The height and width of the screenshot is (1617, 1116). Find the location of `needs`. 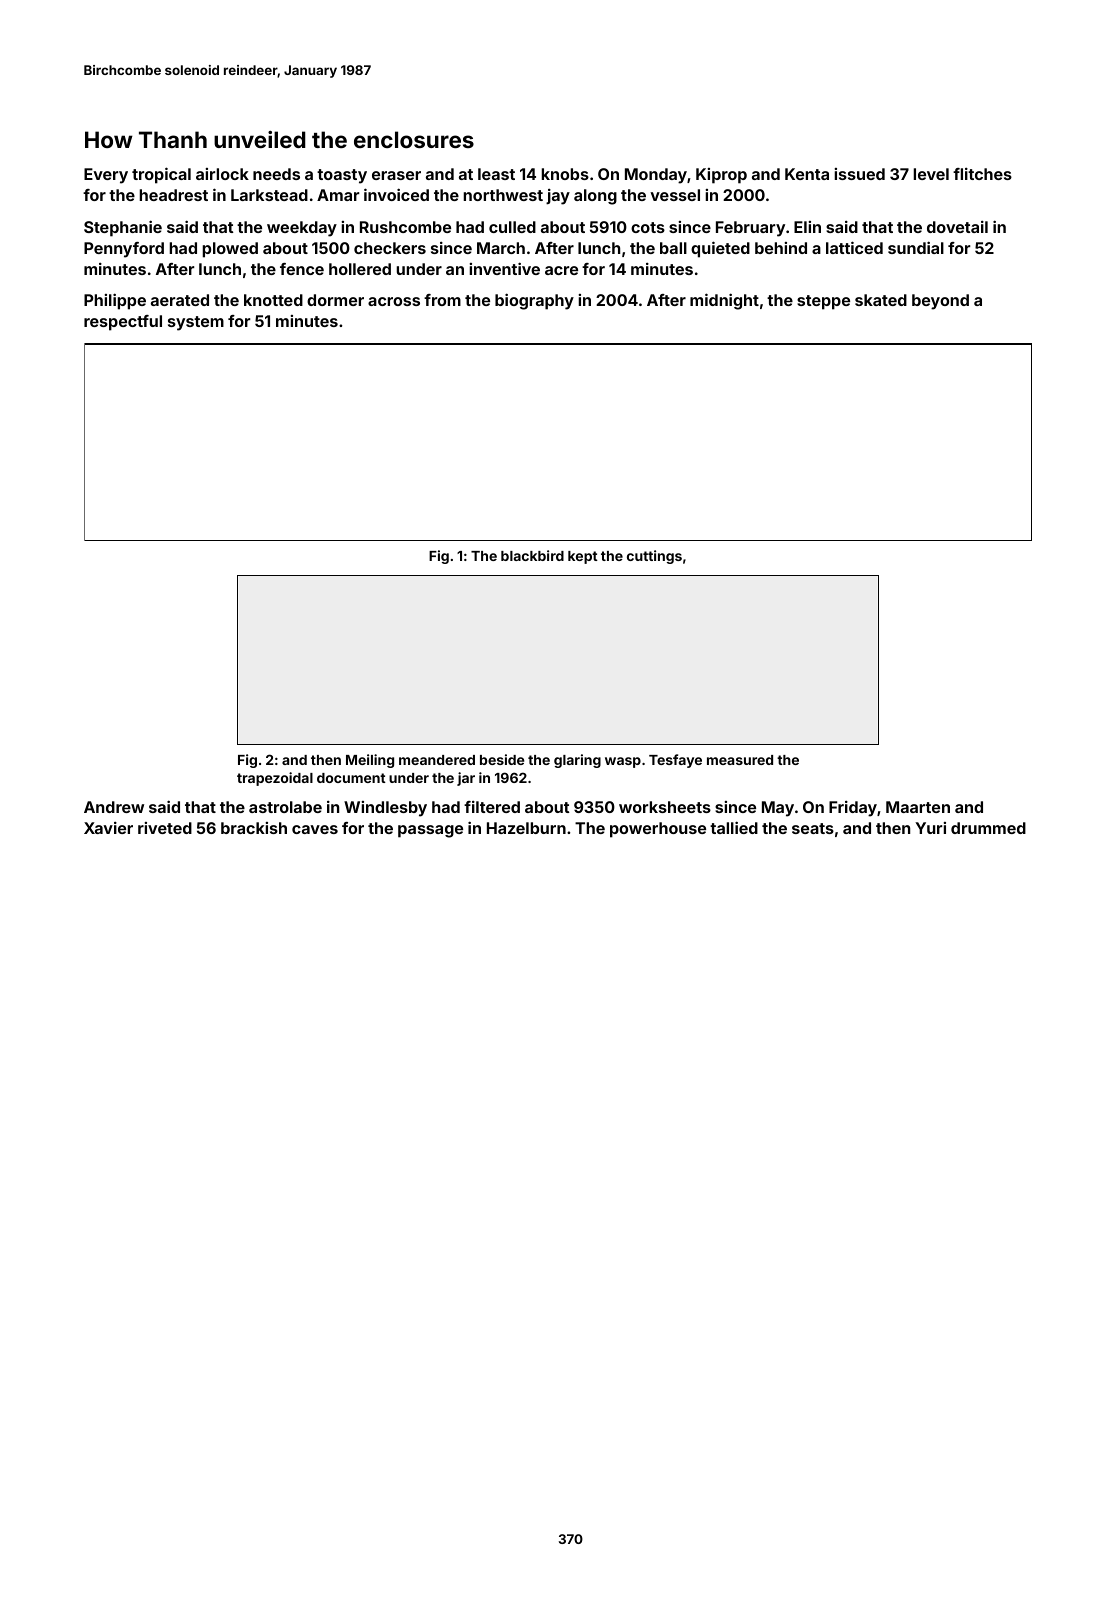

needs is located at coordinates (276, 174).
